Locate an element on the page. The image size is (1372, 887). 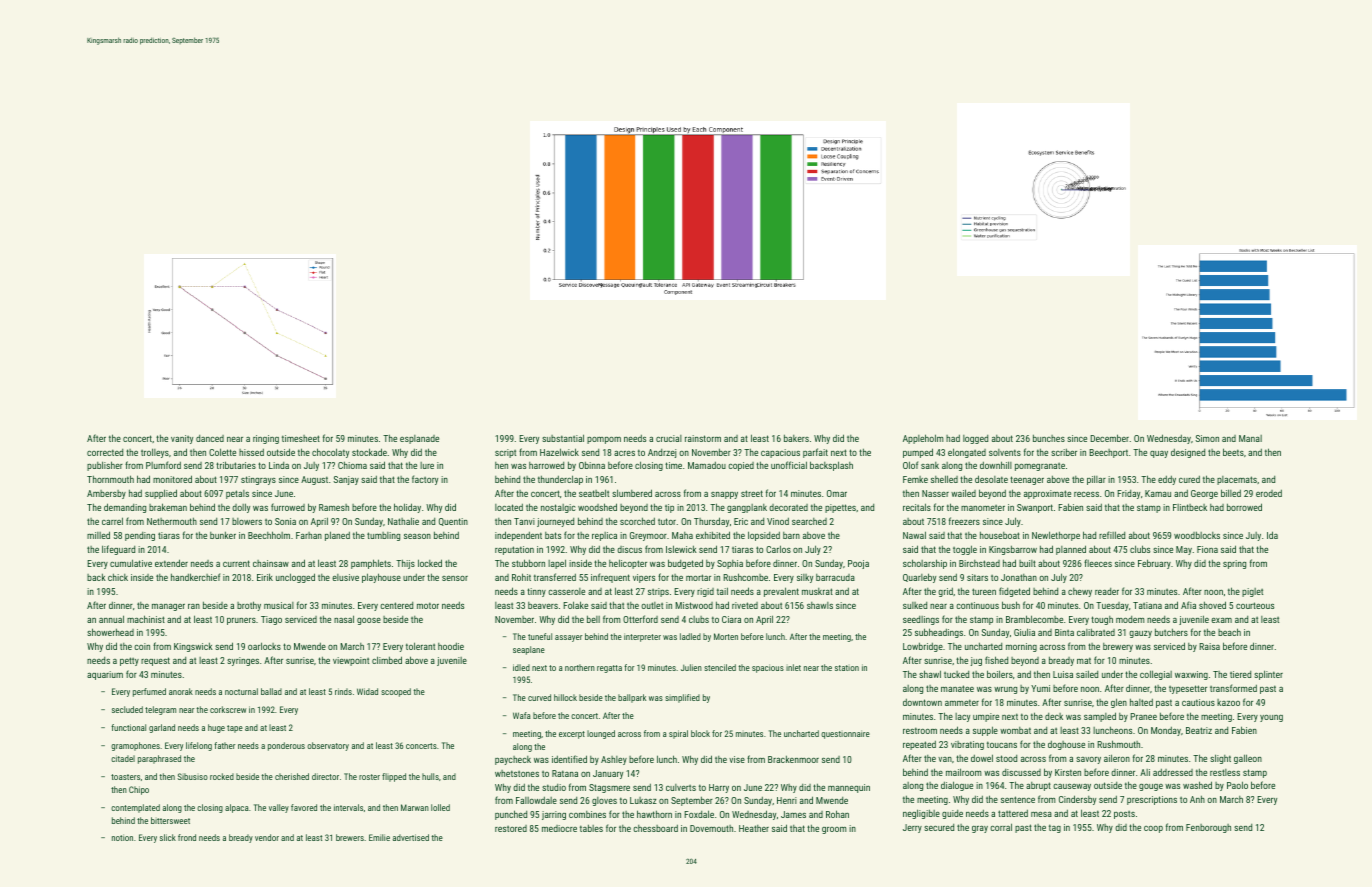
crucial is located at coordinates (669, 438).
